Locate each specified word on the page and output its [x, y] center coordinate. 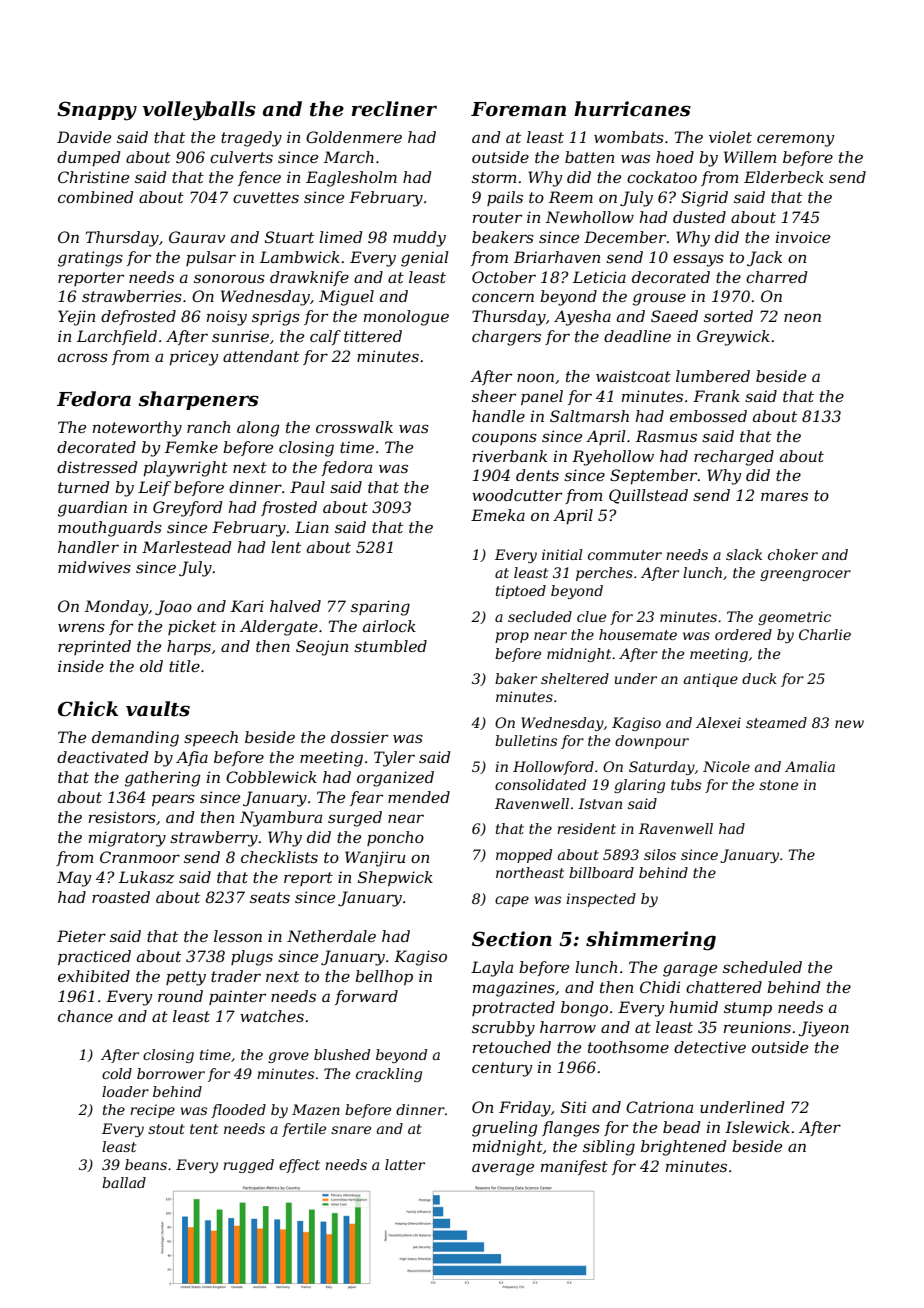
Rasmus [666, 436]
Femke [191, 447]
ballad [124, 1182]
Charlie [825, 634]
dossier [359, 737]
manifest [574, 1167]
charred [777, 277]
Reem [571, 197]
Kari [247, 606]
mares [784, 496]
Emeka [498, 515]
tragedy [251, 139]
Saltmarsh [589, 416]
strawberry [214, 839]
